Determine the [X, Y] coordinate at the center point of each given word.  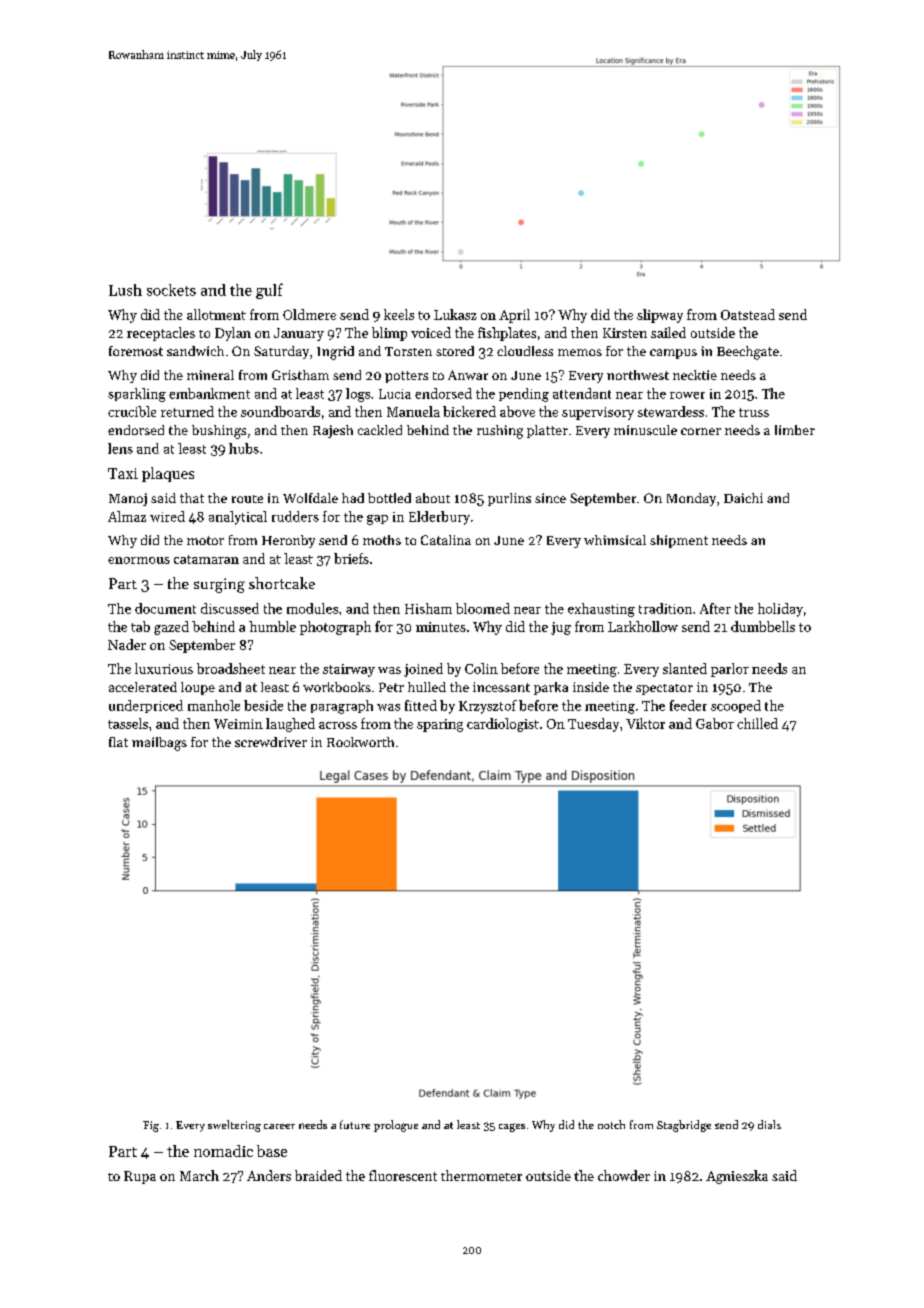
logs [358, 395]
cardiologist [503, 725]
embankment [209, 393]
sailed [668, 332]
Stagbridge [684, 1126]
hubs [244, 448]
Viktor [645, 723]
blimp [389, 334]
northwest [638, 375]
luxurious [164, 668]
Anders [269, 1175]
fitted [421, 705]
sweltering [234, 1126]
